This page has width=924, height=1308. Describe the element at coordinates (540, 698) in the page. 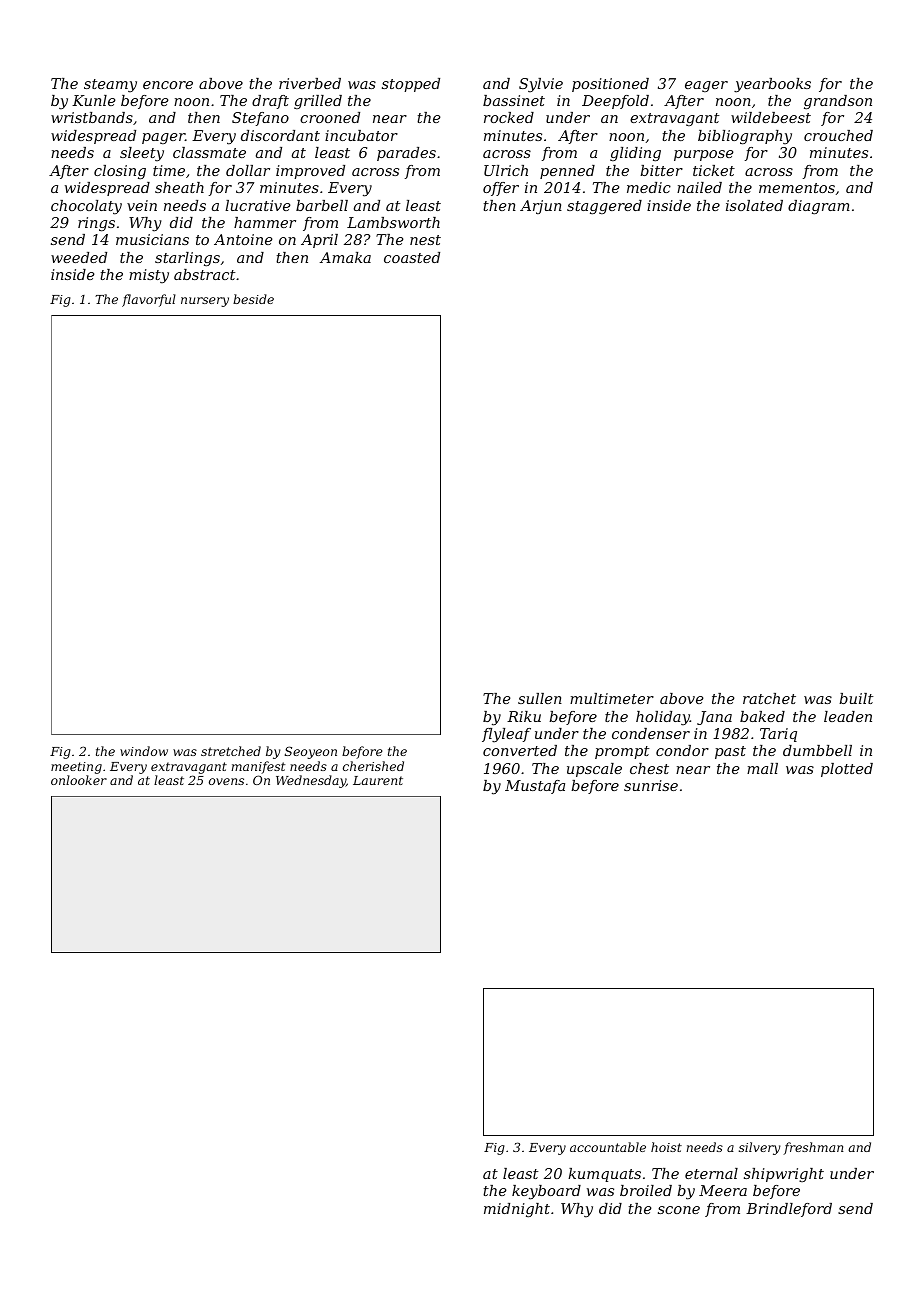

I see `sullen` at that location.
